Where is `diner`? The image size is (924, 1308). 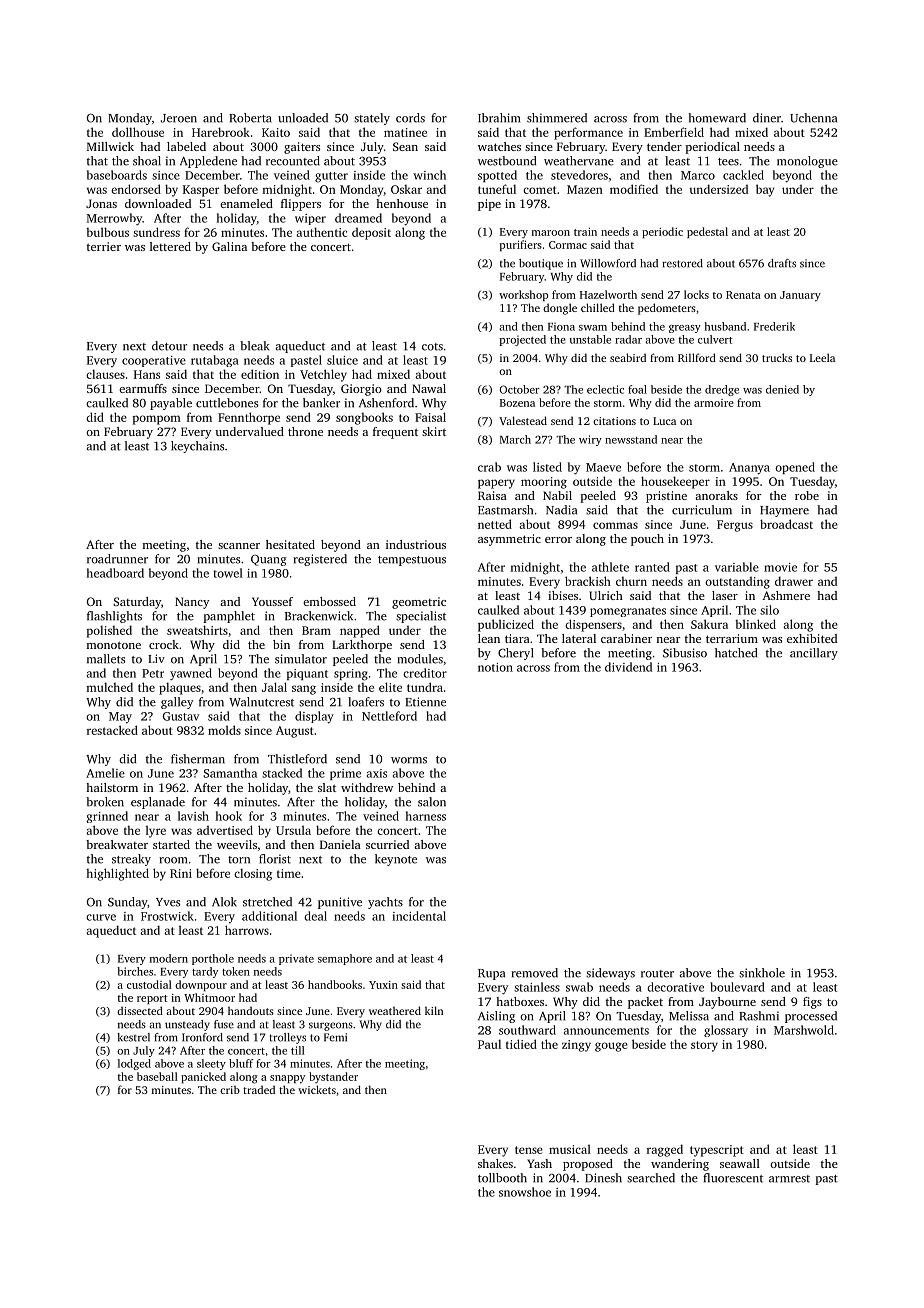 diner is located at coordinates (767, 118).
